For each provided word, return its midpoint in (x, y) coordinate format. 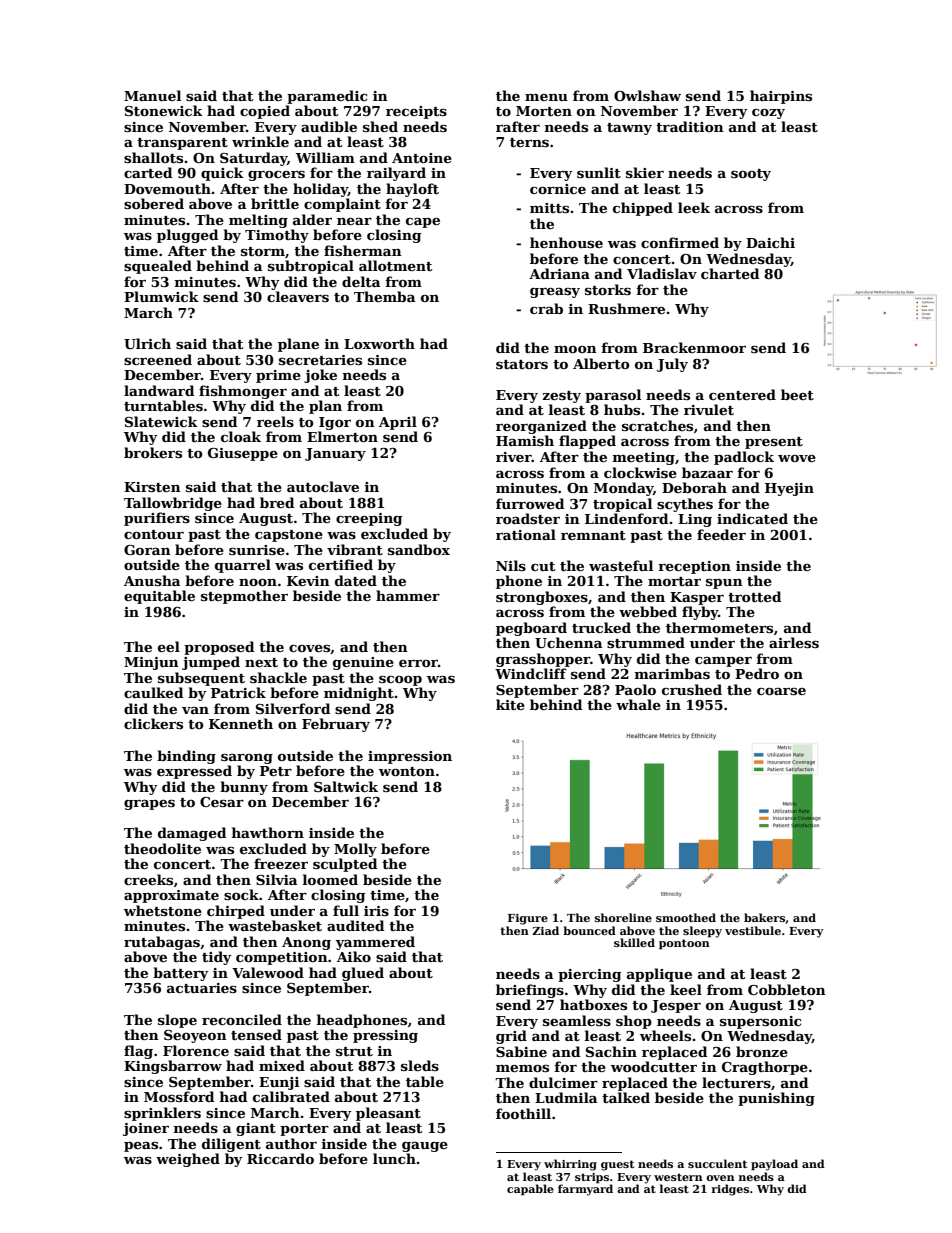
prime (278, 376)
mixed (282, 1065)
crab (546, 308)
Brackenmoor (694, 347)
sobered (154, 203)
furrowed (530, 503)
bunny (244, 788)
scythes (685, 505)
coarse (781, 691)
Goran (147, 550)
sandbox (419, 549)
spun (724, 584)
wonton (407, 771)
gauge (425, 1147)
